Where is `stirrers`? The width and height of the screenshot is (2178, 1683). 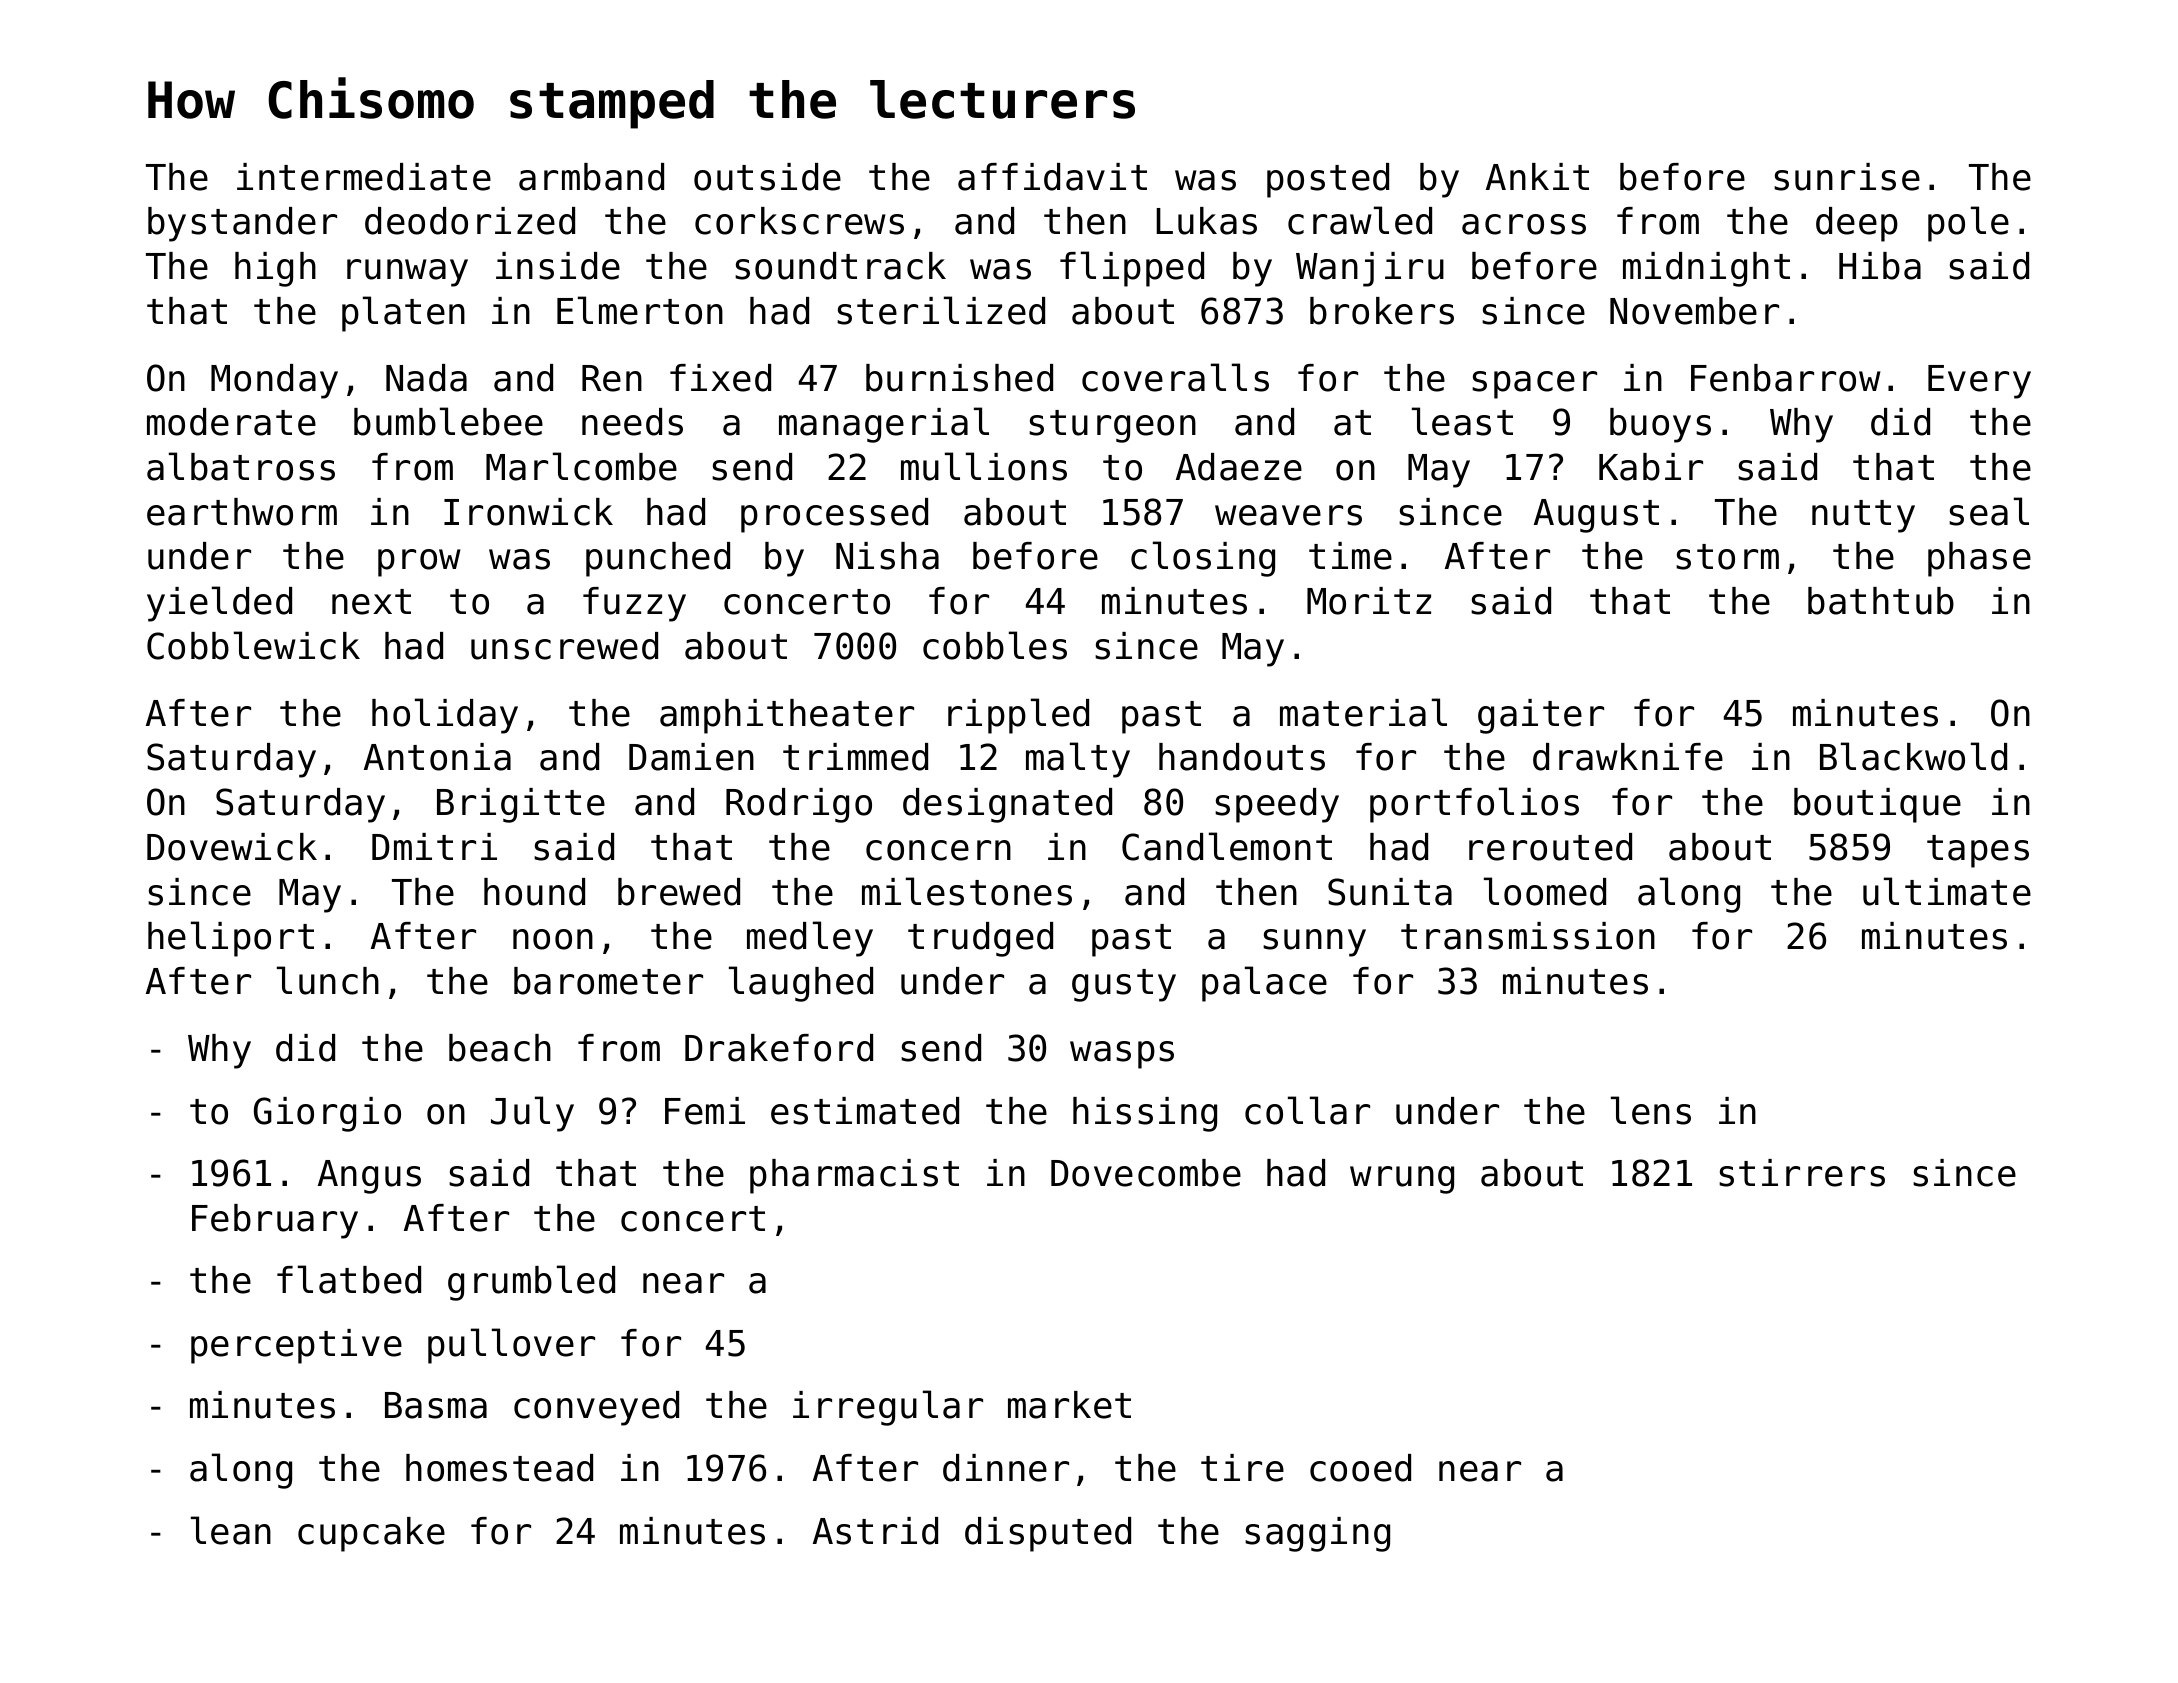 stirrers is located at coordinates (1802, 1173).
